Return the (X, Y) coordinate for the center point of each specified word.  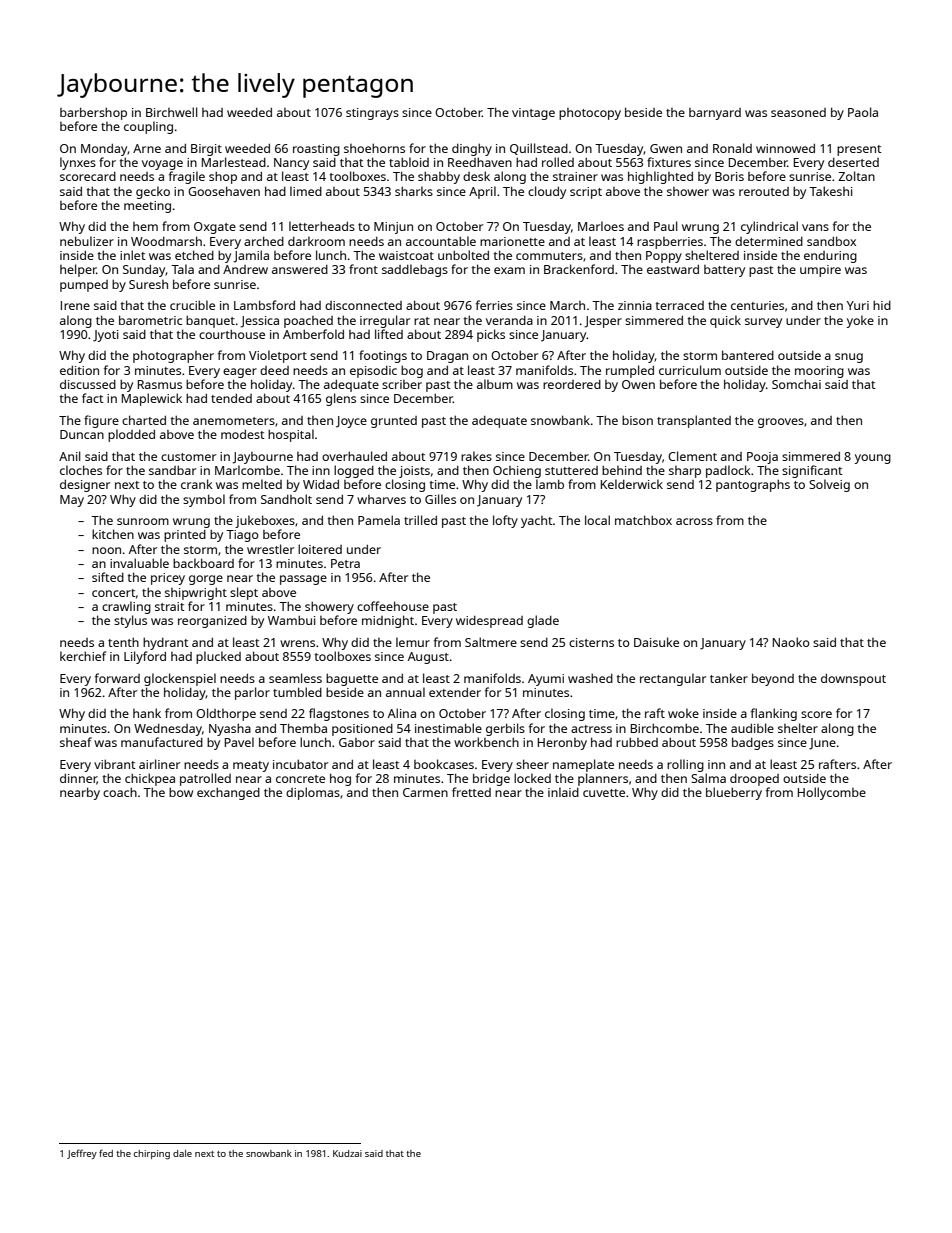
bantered (748, 355)
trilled (420, 520)
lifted (389, 334)
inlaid (563, 792)
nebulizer (87, 241)
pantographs (753, 485)
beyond (773, 679)
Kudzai (347, 1153)
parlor (252, 693)
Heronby (562, 744)
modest (243, 434)
